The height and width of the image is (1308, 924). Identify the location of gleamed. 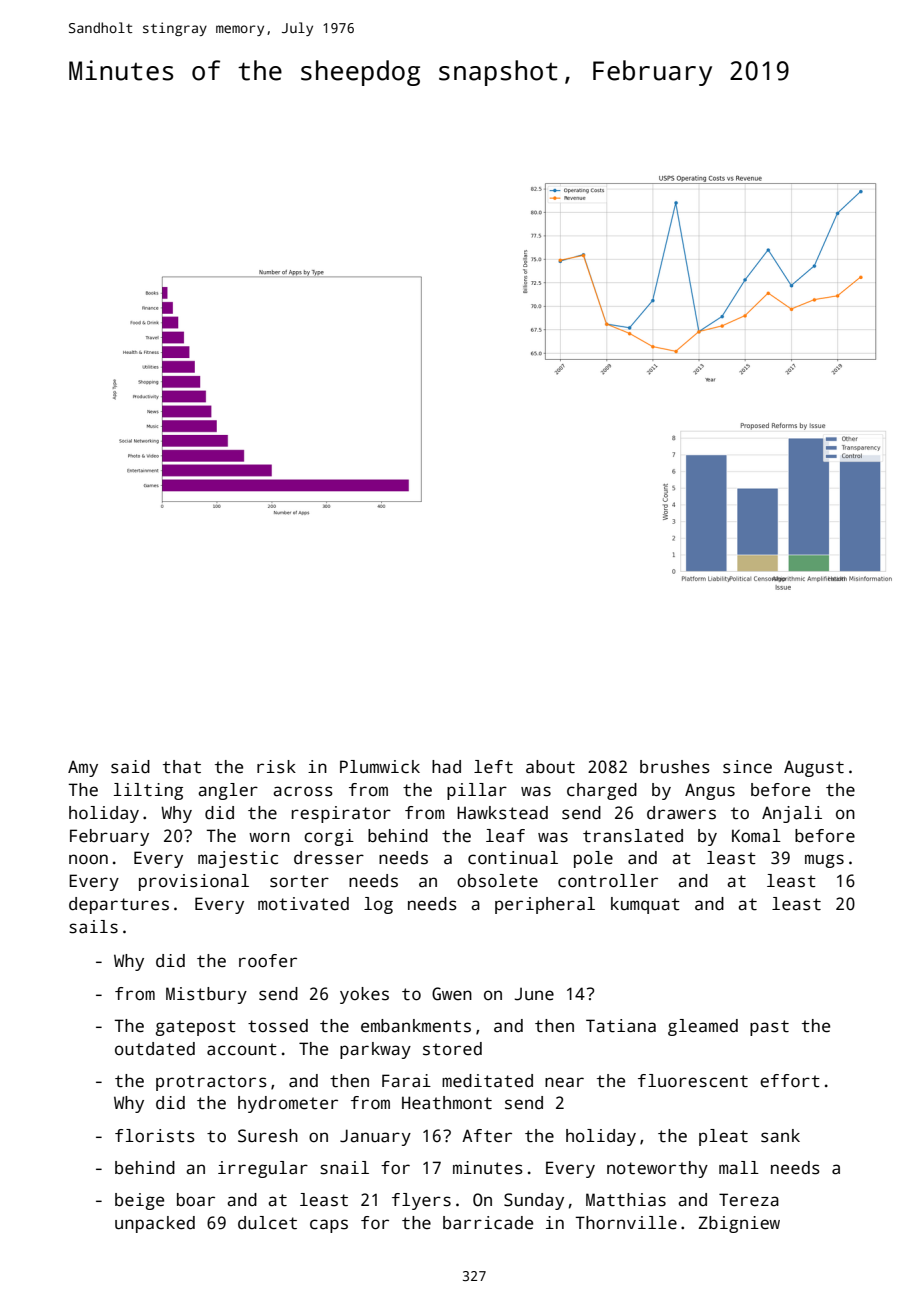
(703, 1027).
